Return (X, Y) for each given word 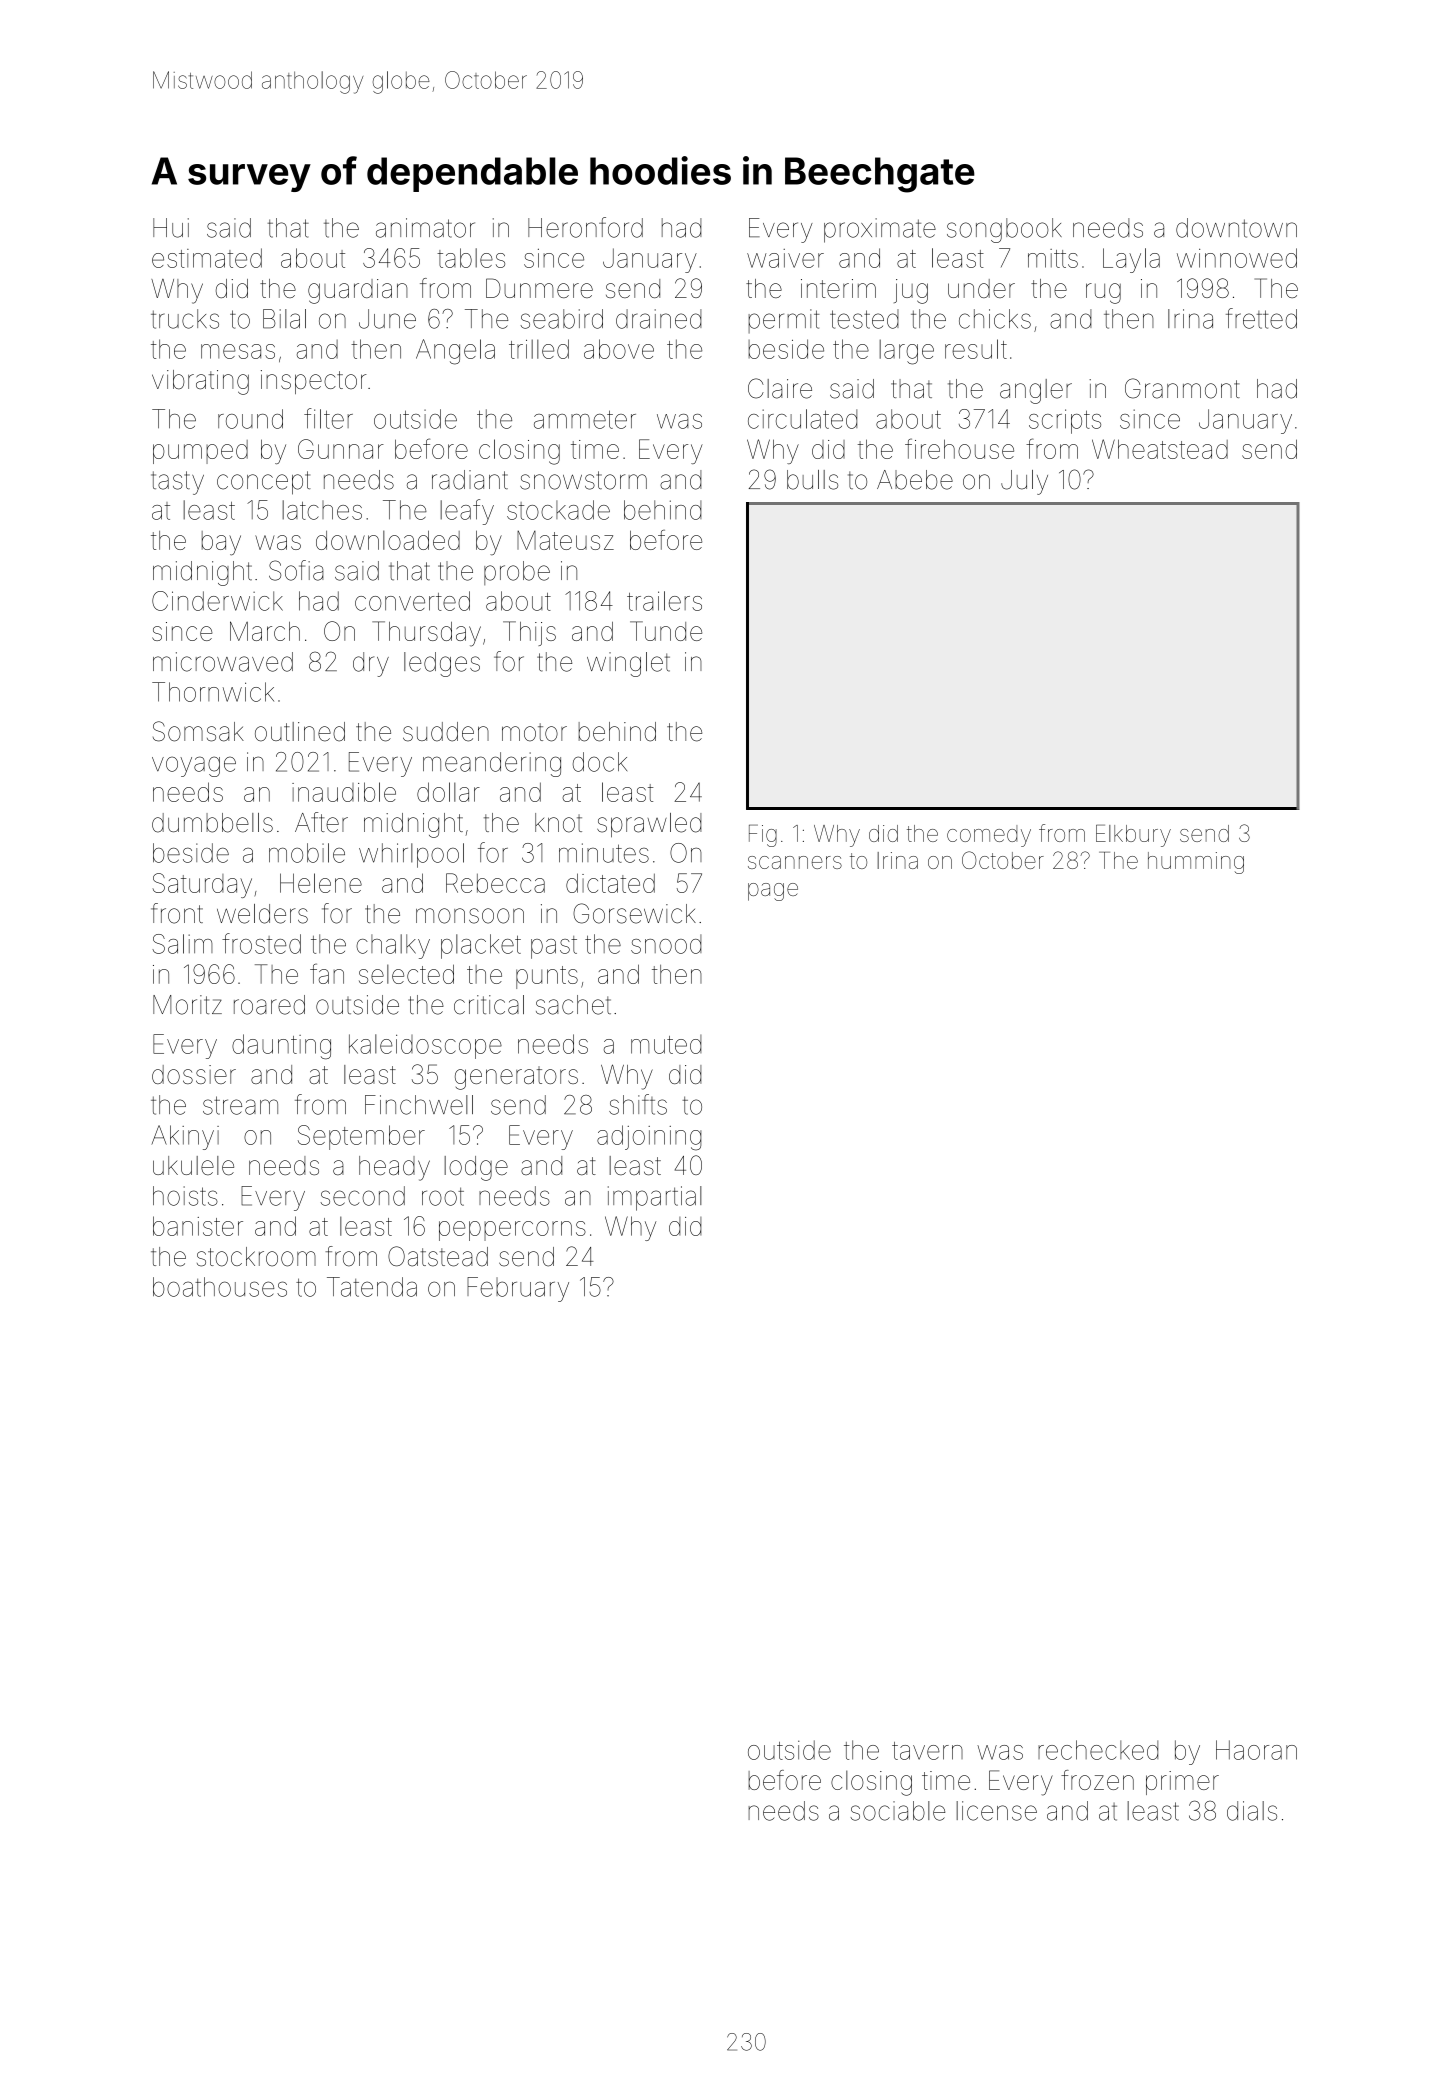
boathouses (220, 1287)
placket (481, 946)
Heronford (585, 227)
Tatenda (372, 1287)
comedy (989, 836)
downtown (1236, 228)
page (773, 892)
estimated (207, 258)
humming (1196, 863)
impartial (655, 1198)
